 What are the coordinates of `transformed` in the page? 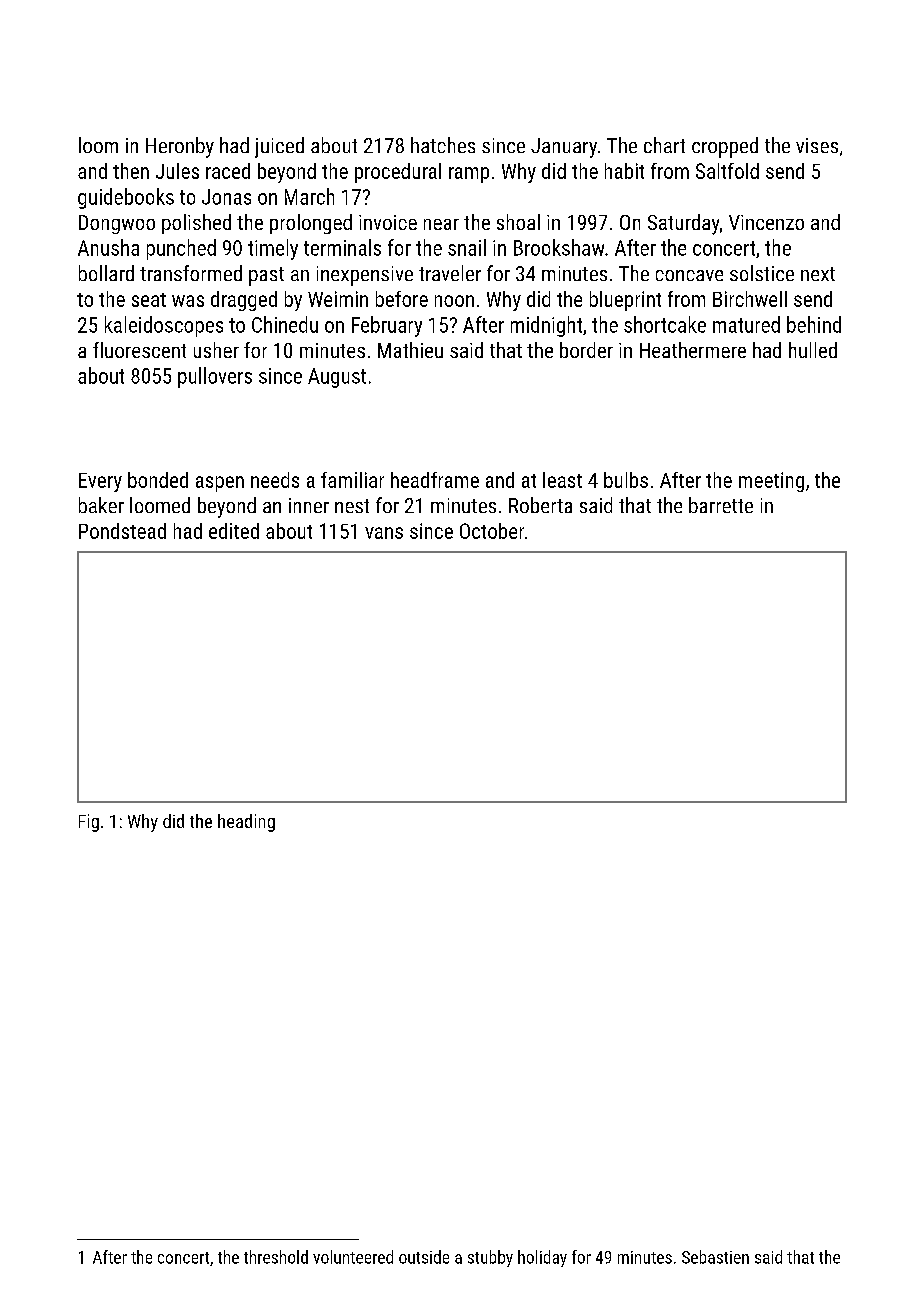 It's located at (191, 273).
